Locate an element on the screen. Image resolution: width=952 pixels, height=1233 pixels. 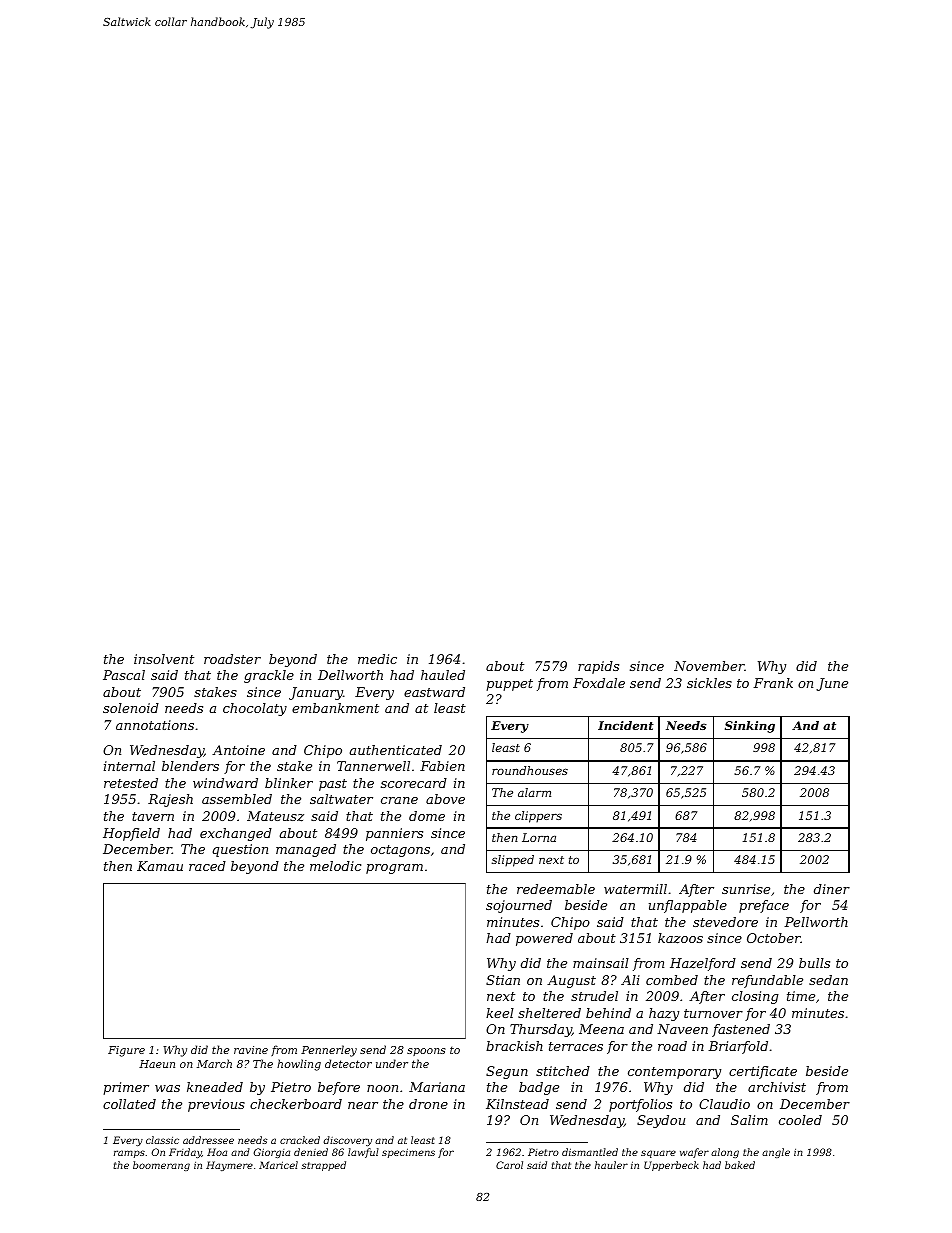
rapids is located at coordinates (598, 667).
